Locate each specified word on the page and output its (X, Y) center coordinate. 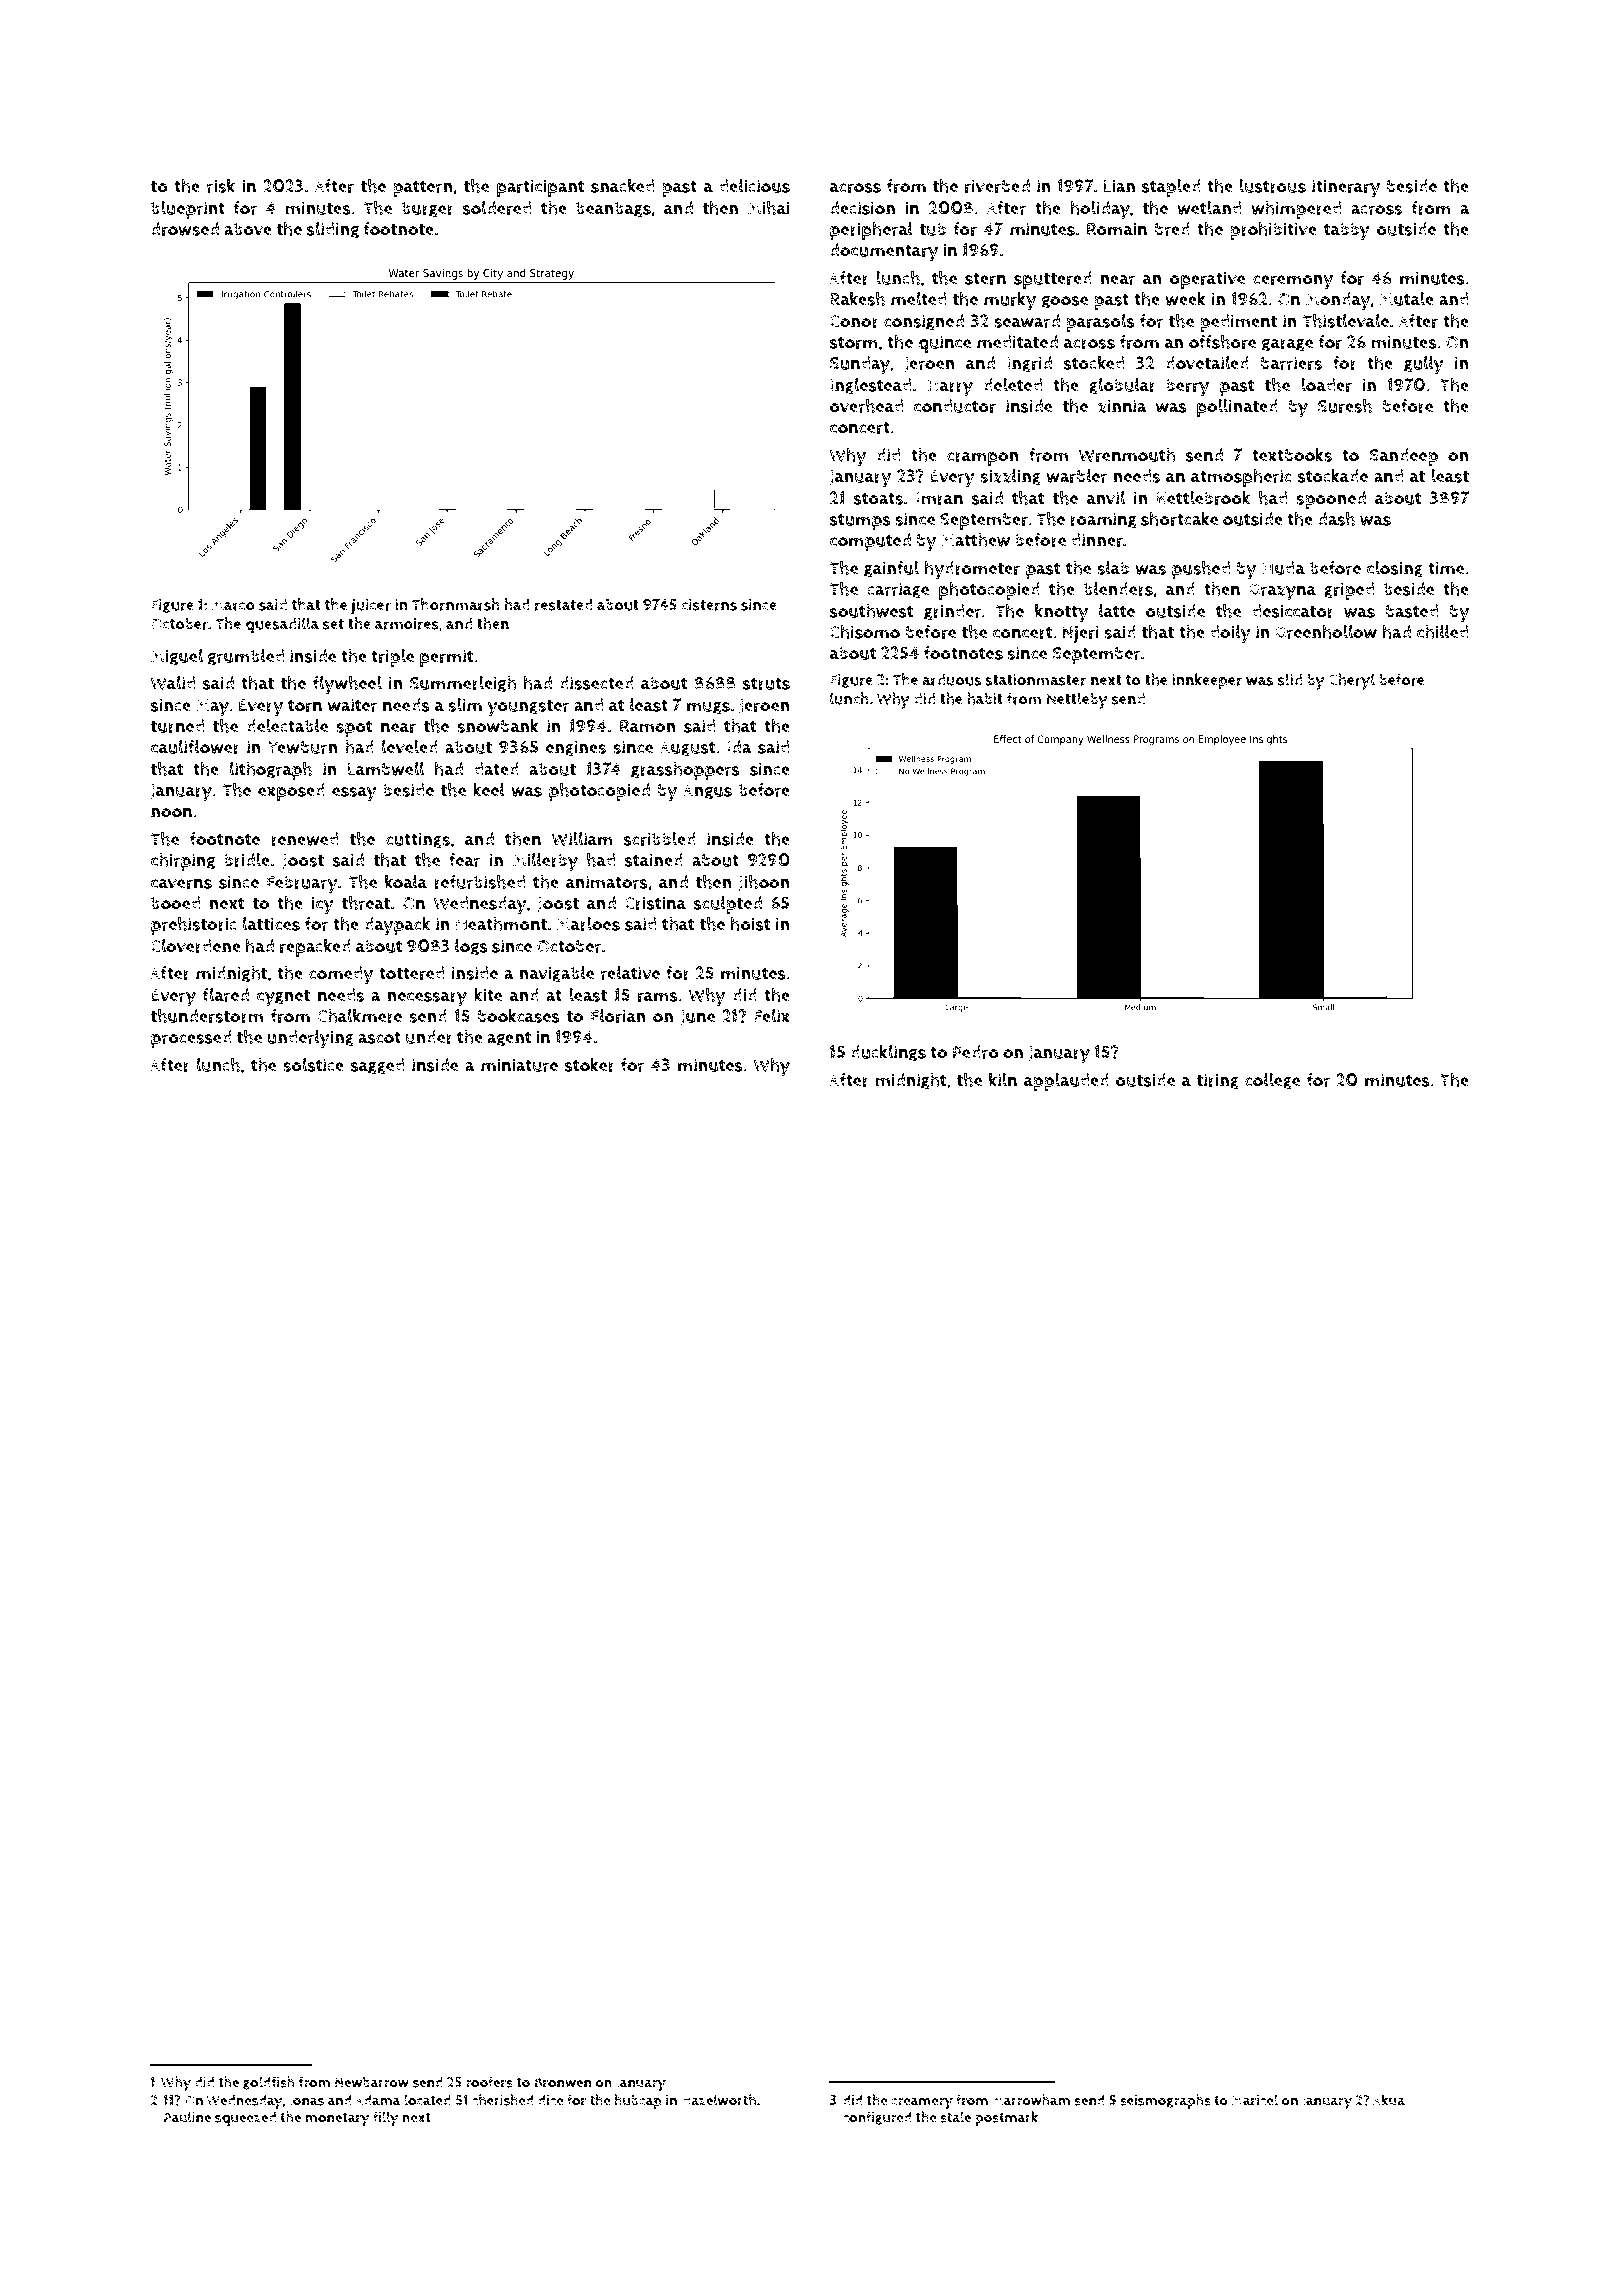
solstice (313, 1065)
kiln (1003, 1080)
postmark (1006, 2118)
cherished (503, 2100)
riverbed (997, 186)
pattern (423, 188)
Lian (1119, 186)
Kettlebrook (1204, 498)
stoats (878, 498)
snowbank (498, 726)
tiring (1218, 1081)
